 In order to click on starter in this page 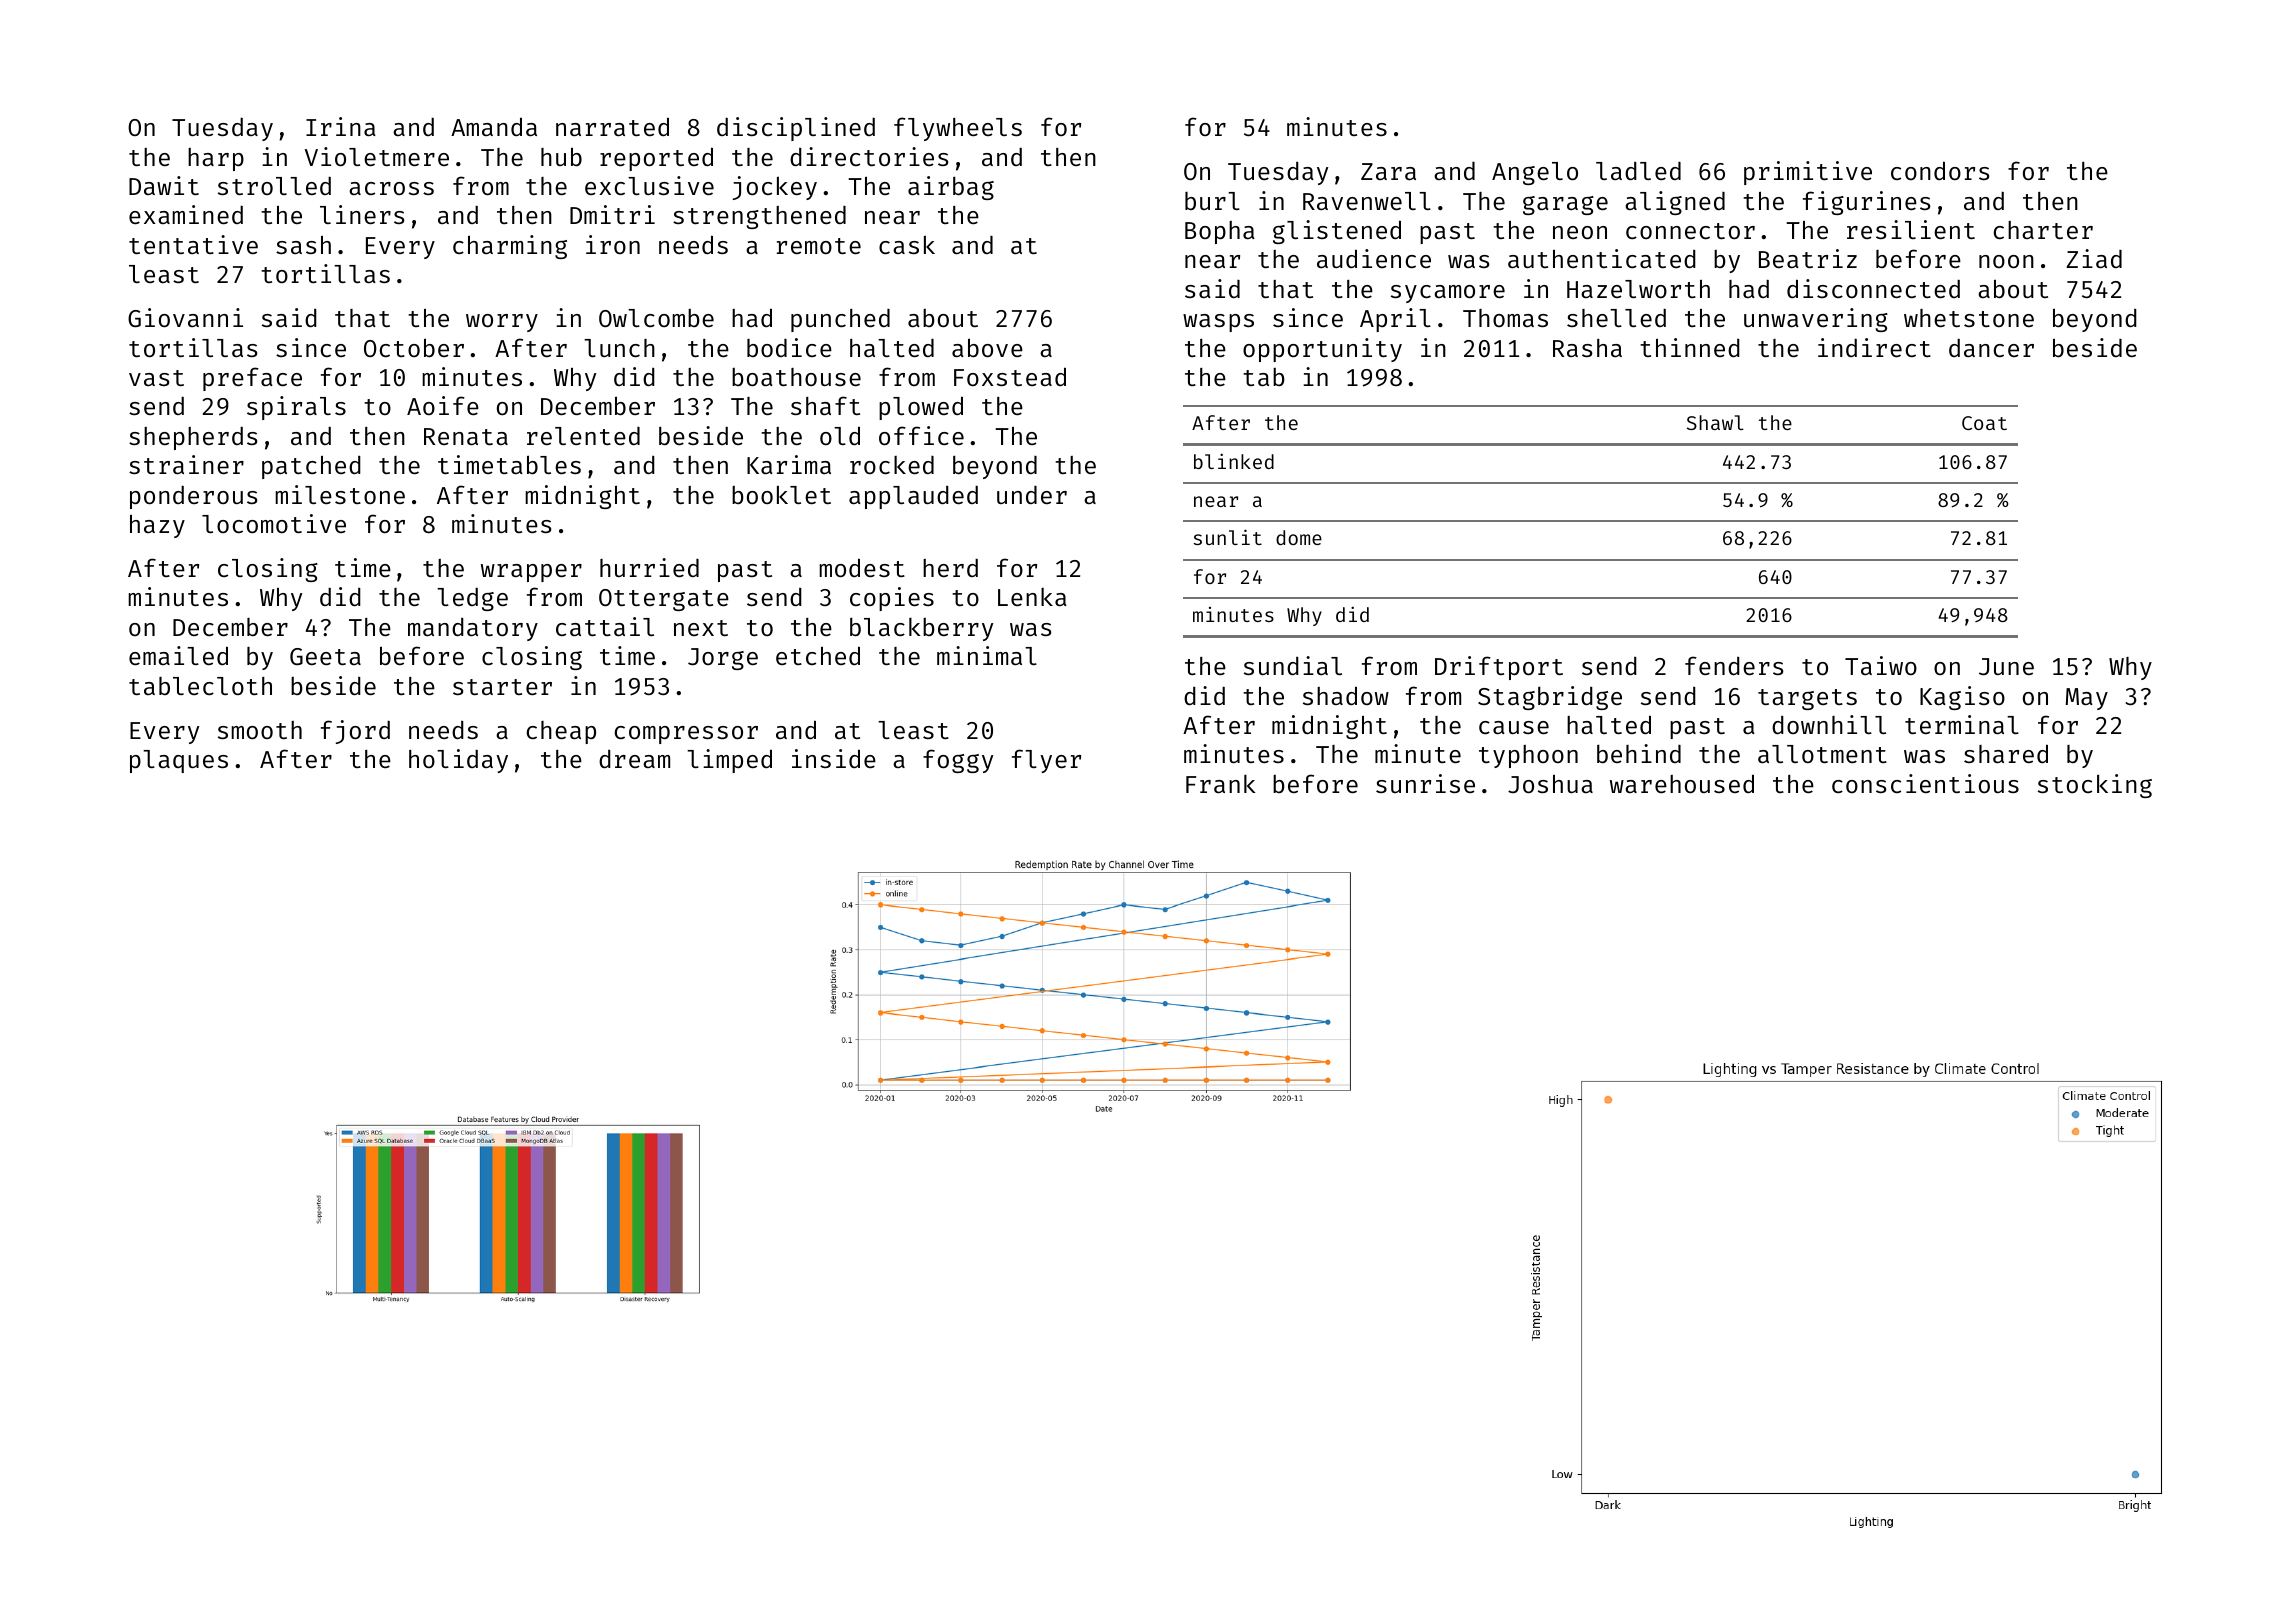, I will do `click(502, 687)`.
